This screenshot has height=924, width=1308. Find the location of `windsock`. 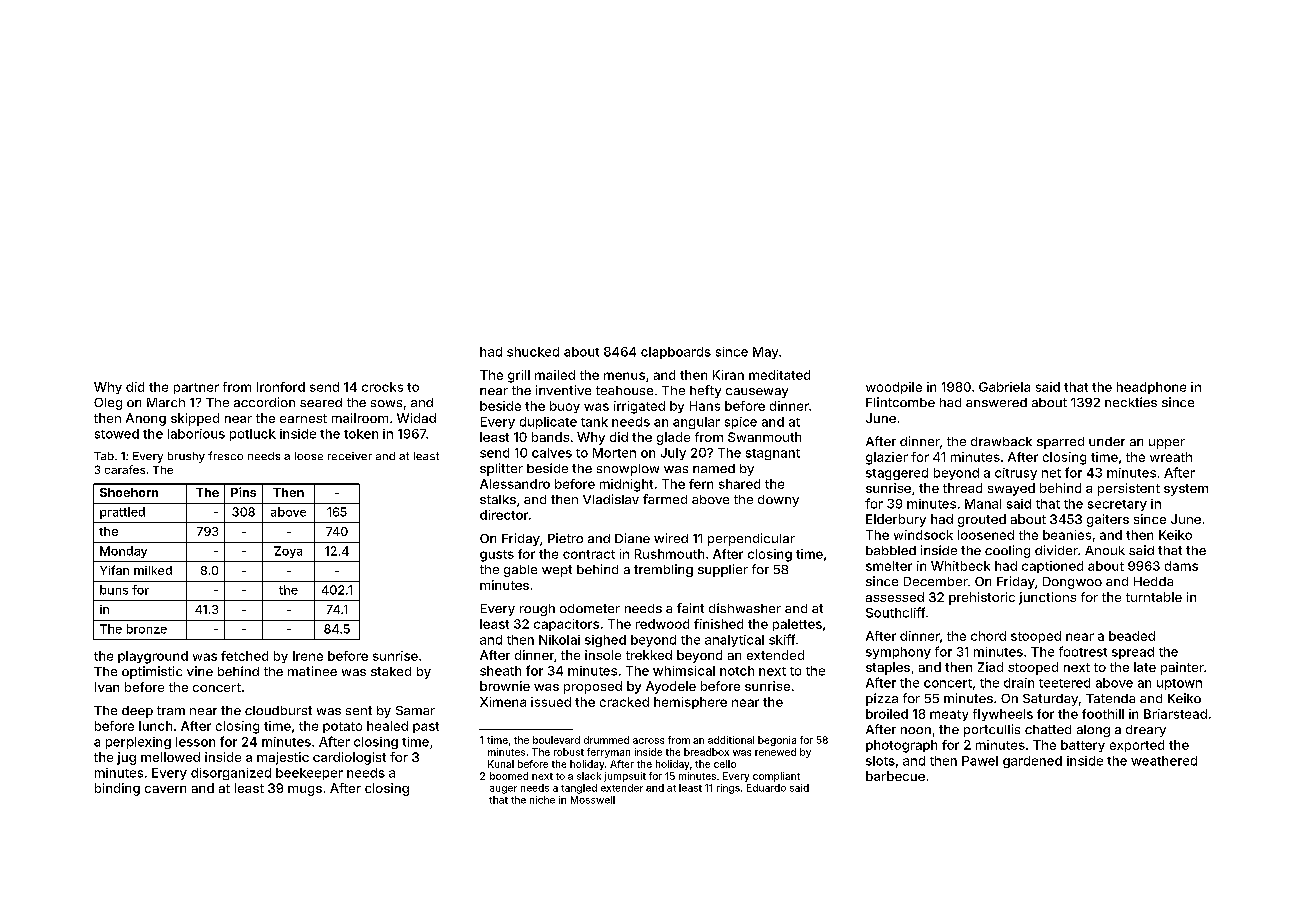

windsock is located at coordinates (923, 535).
